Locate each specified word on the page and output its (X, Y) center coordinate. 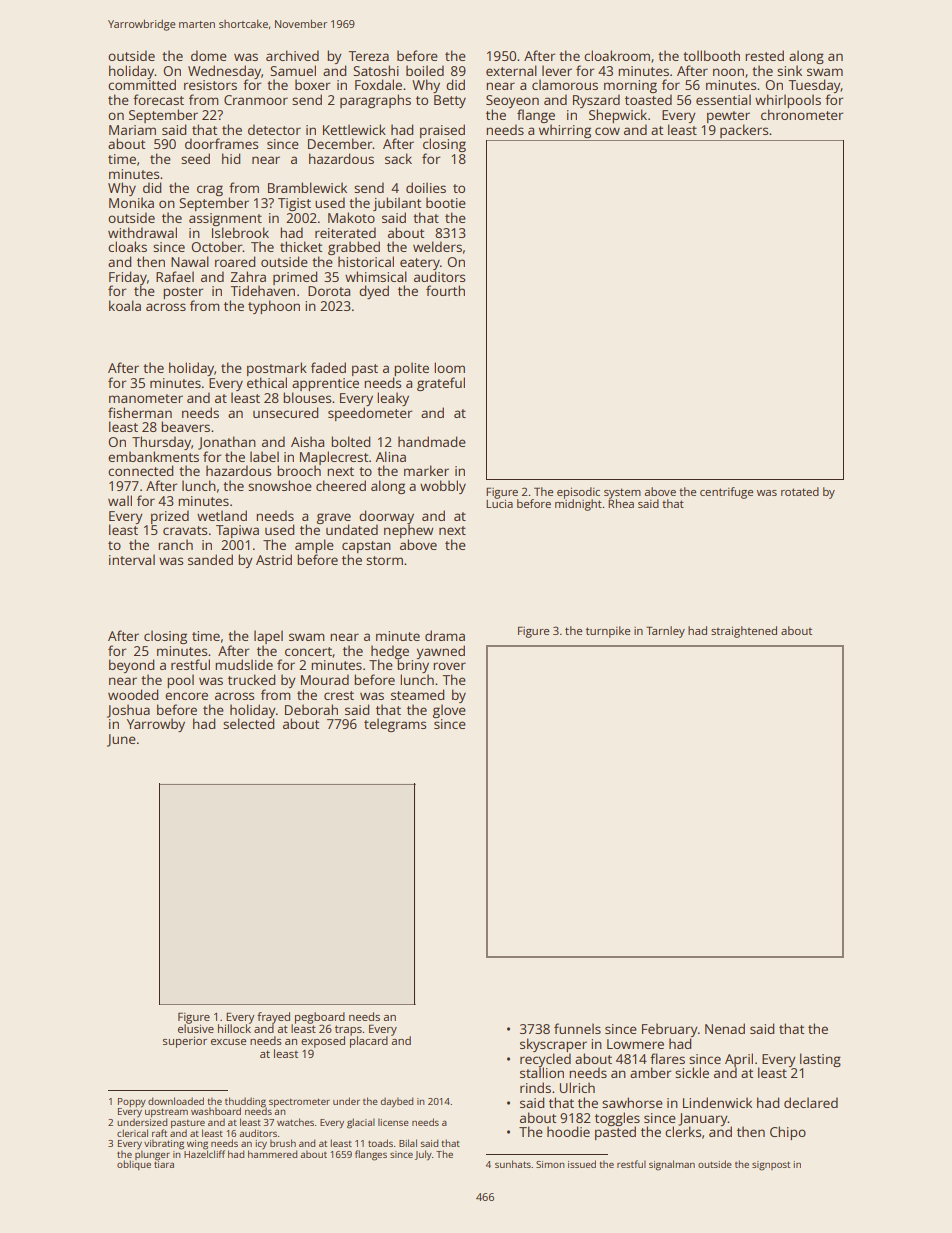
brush (283, 1143)
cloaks (127, 246)
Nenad (725, 1028)
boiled (425, 70)
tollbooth (711, 55)
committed (142, 85)
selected (248, 723)
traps (348, 1030)
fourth (445, 290)
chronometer (802, 114)
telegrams (395, 725)
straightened (744, 632)
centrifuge (726, 493)
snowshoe (280, 485)
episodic (578, 493)
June (121, 740)
